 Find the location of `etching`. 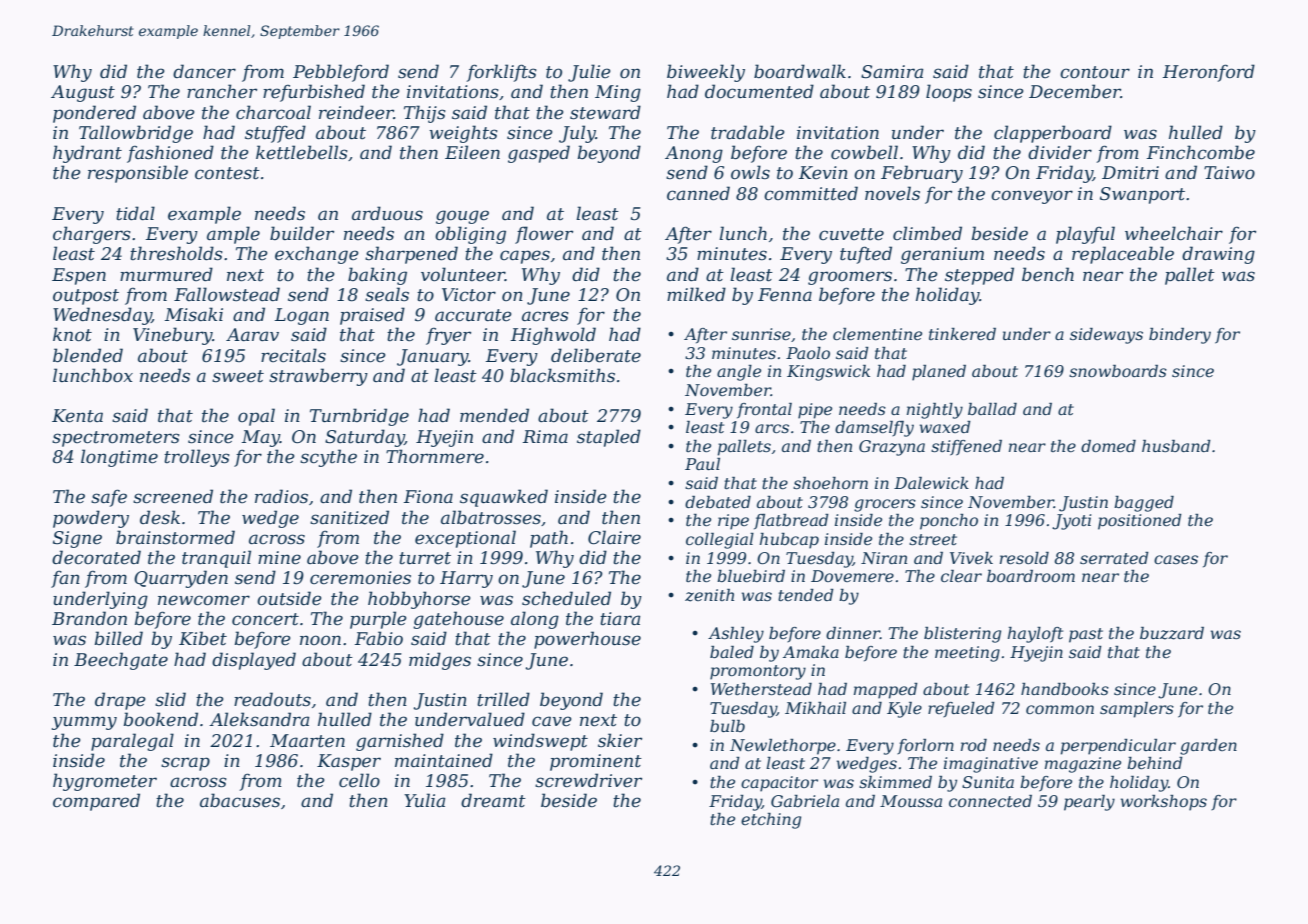

etching is located at coordinates (771, 821).
